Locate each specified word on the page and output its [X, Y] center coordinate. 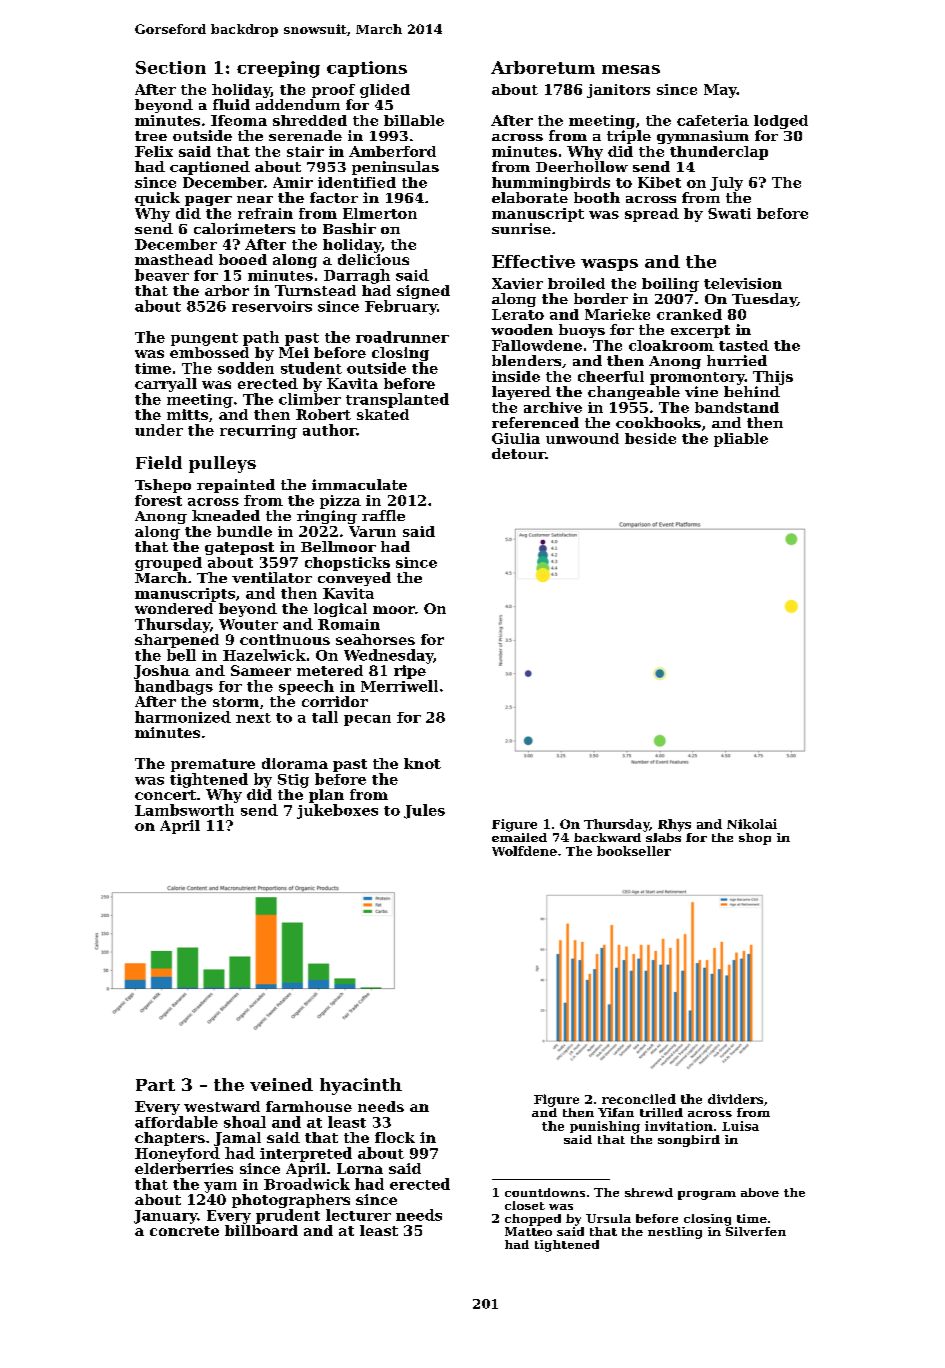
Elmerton [380, 213]
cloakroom [671, 345]
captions [367, 69]
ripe [410, 672]
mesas [631, 69]
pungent [204, 339]
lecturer [358, 1215]
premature [213, 765]
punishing [605, 1127]
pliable [741, 440]
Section [171, 67]
